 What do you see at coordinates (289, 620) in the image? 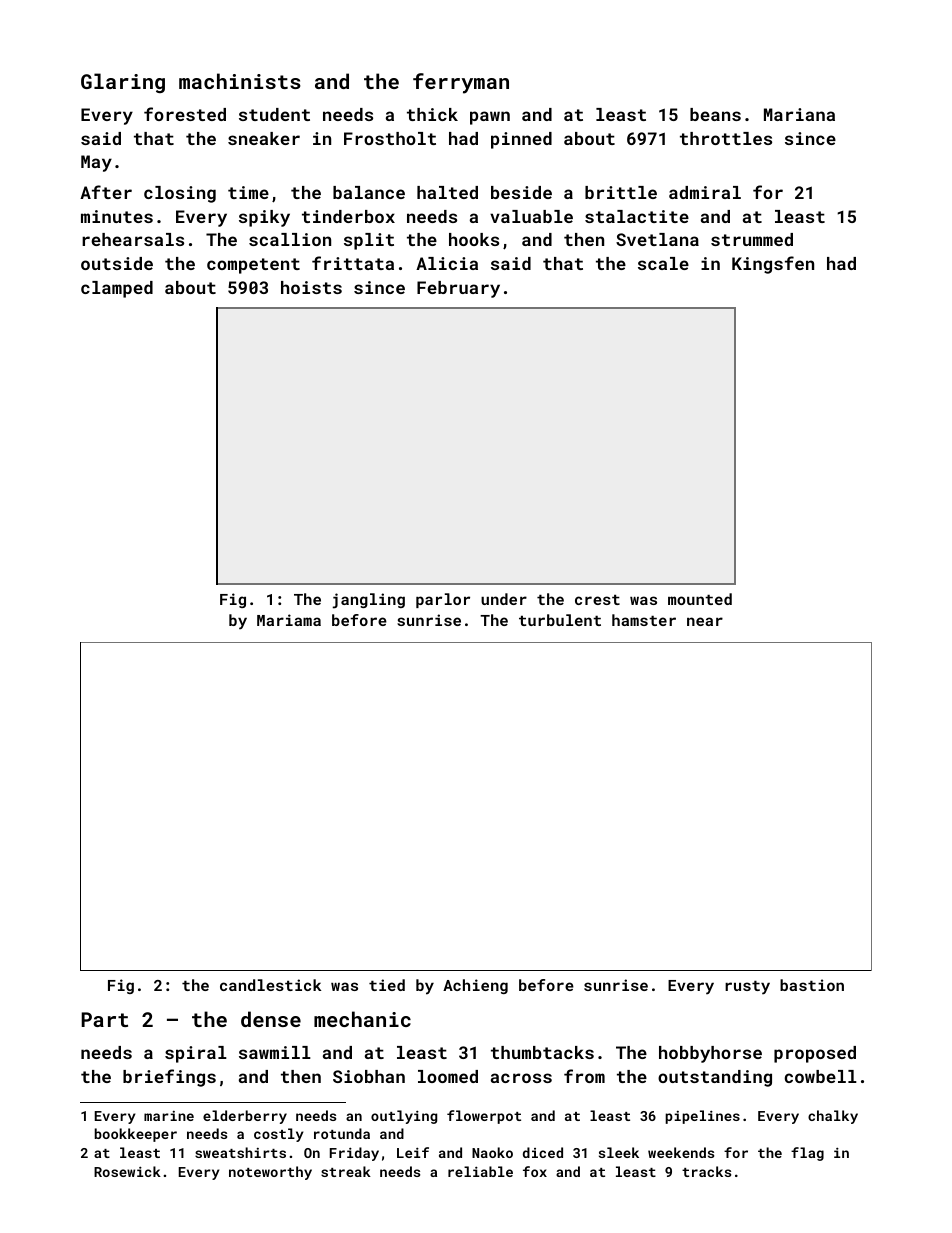
I see `Mariama` at bounding box center [289, 620].
